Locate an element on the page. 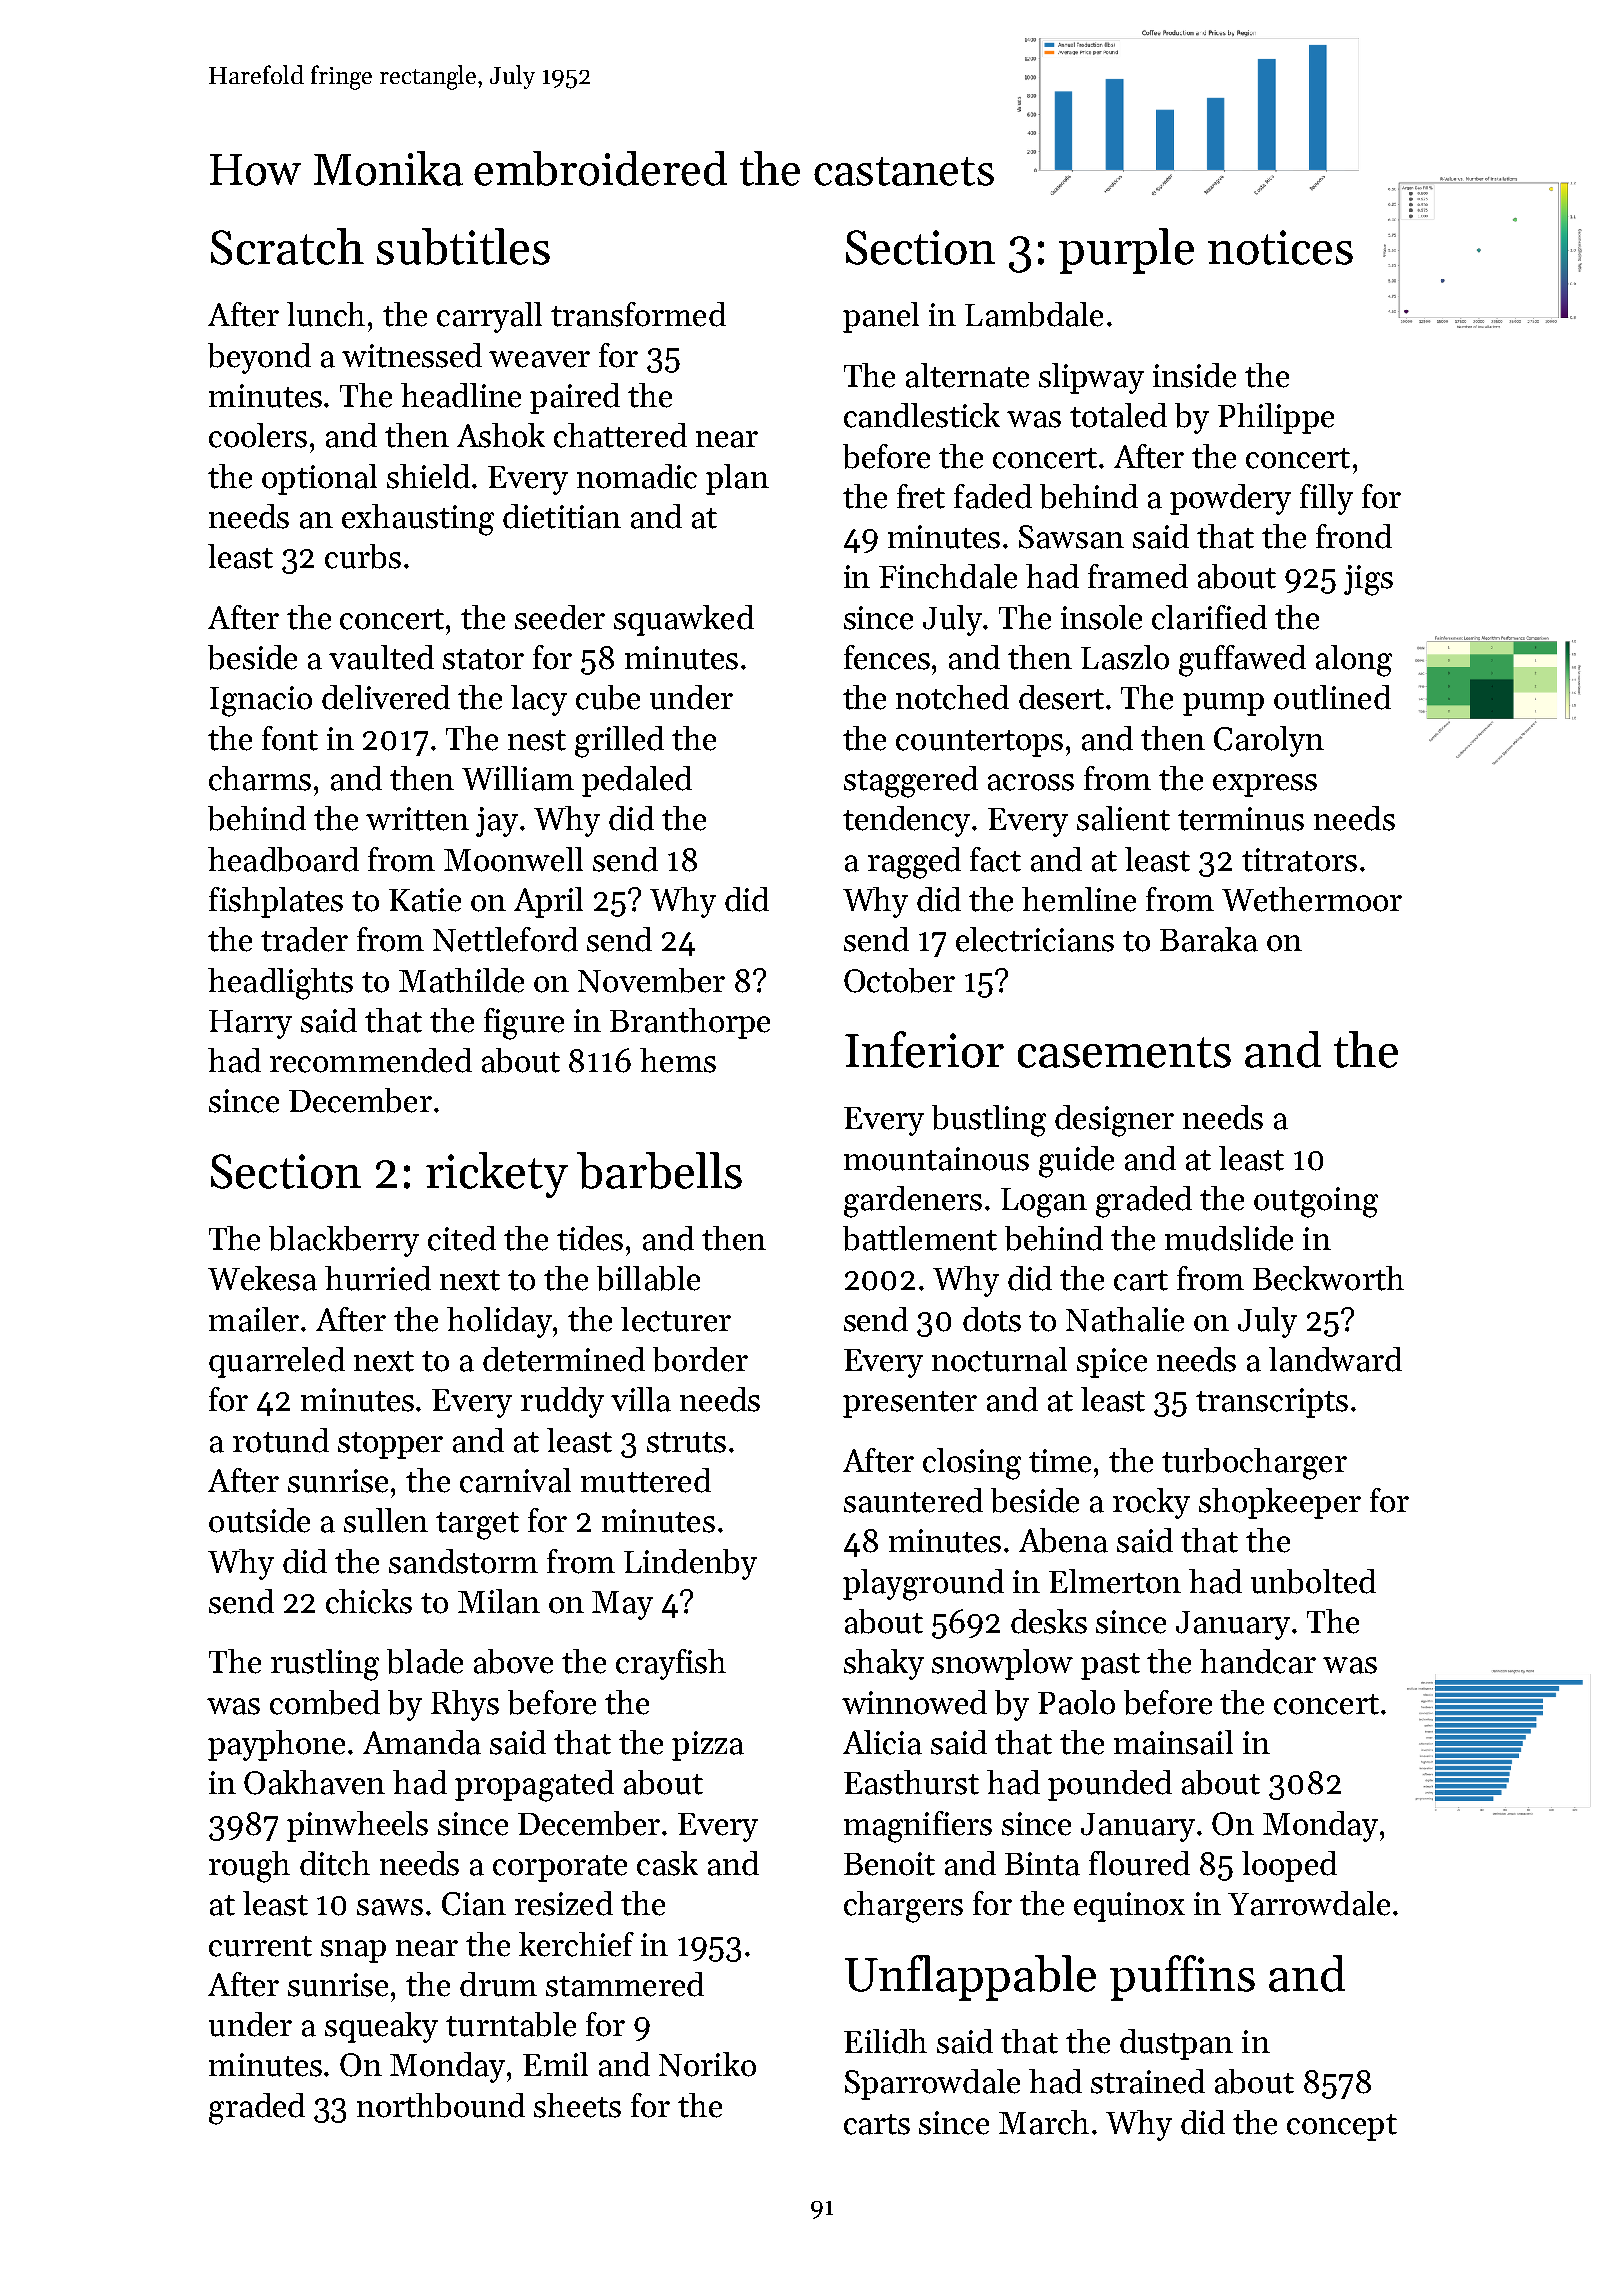 The height and width of the image is (2292, 1620). border is located at coordinates (700, 1359).
